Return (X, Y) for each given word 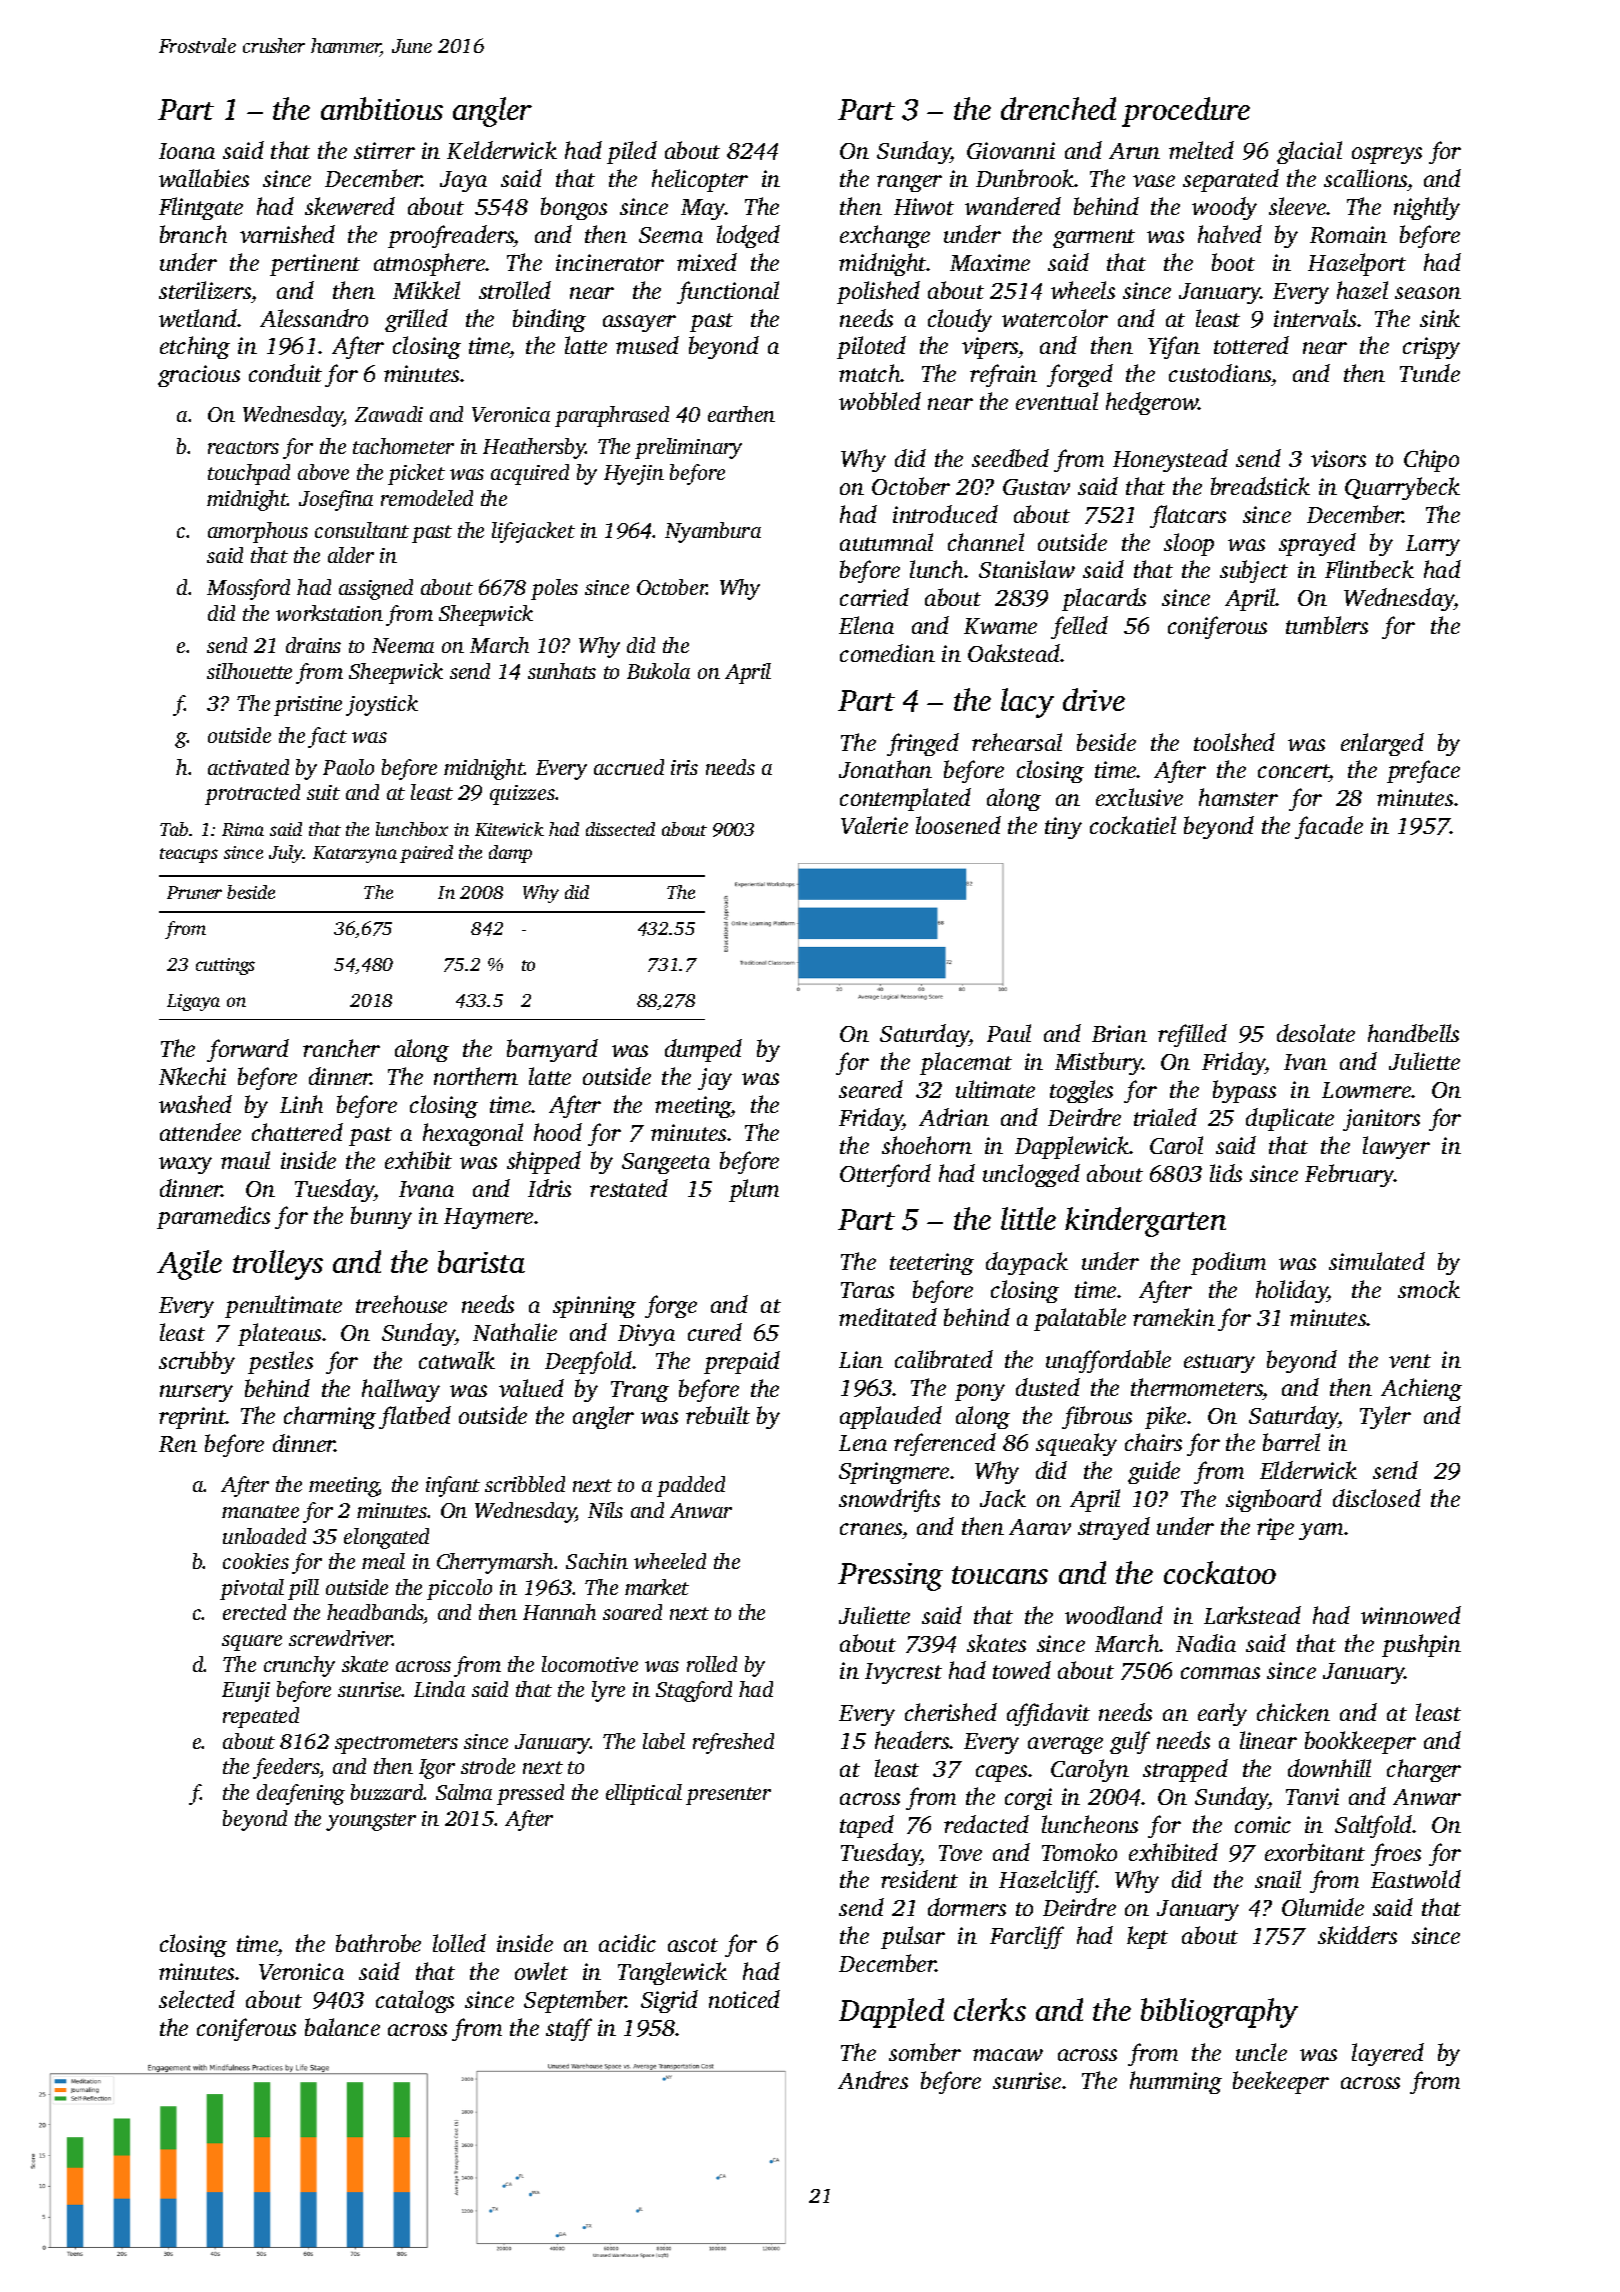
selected (197, 1999)
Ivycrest (903, 1673)
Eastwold (1416, 1879)
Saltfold (1374, 1826)
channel (986, 542)
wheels (1083, 290)
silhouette (249, 671)
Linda (439, 1689)
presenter (728, 1796)
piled (632, 152)
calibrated (944, 1359)
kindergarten (1145, 1222)
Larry (1433, 545)
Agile (189, 1265)
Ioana (187, 151)
